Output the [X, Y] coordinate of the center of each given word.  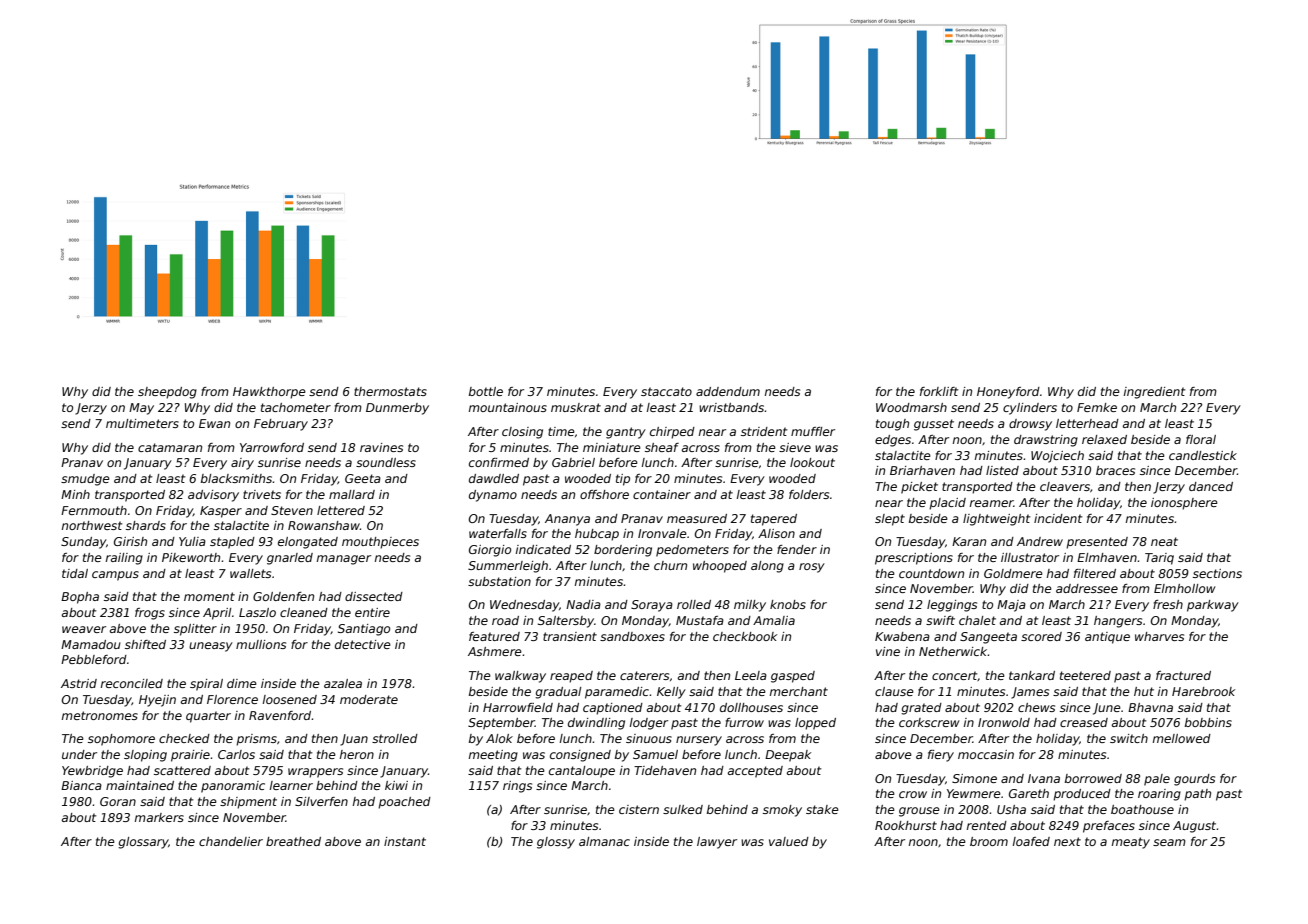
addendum [728, 391]
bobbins [1208, 722]
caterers [644, 675]
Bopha [80, 598]
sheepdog [167, 393]
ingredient [1154, 393]
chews [1036, 707]
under [79, 754]
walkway [520, 677]
